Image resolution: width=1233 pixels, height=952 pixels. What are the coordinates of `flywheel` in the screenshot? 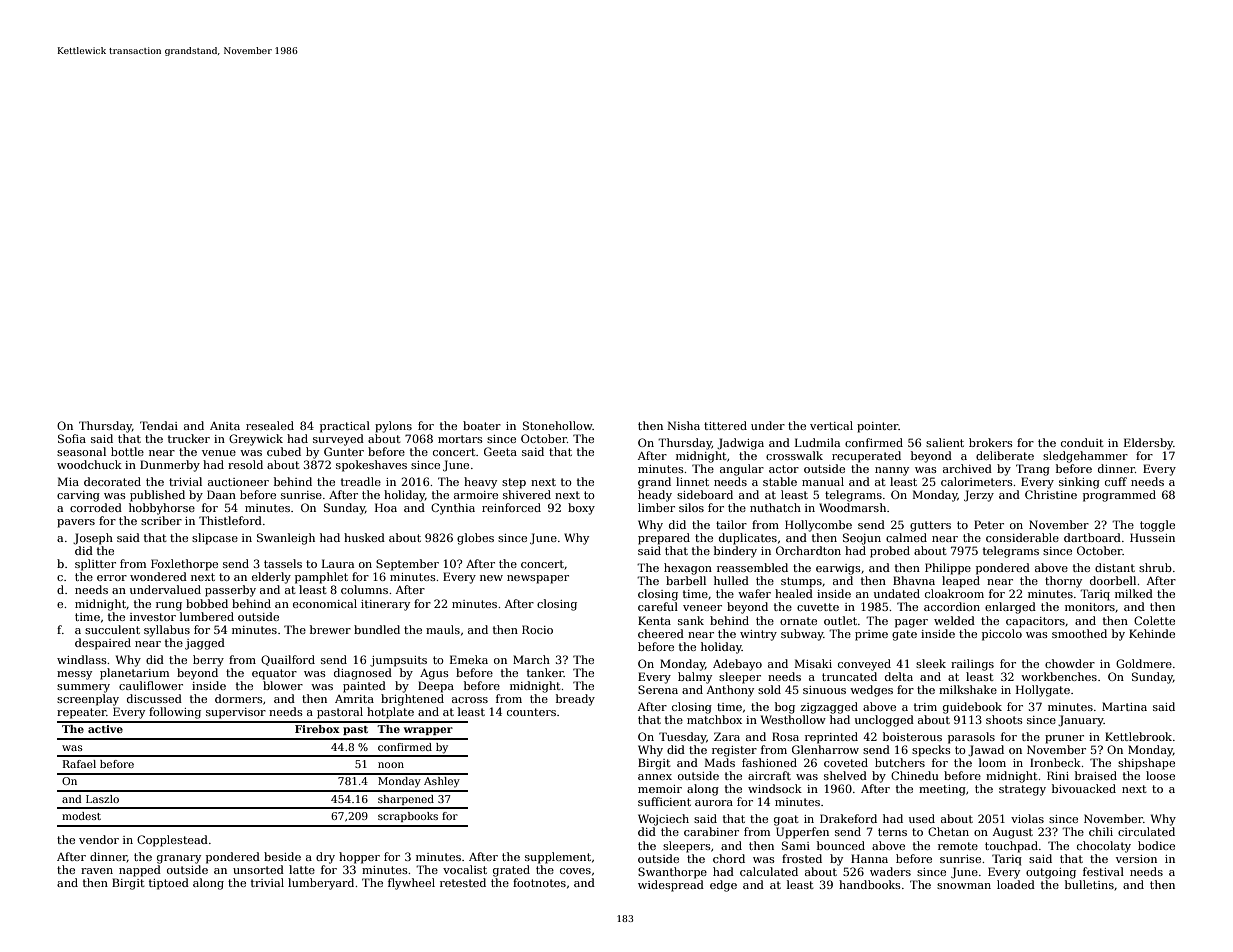 It's located at (411, 884).
